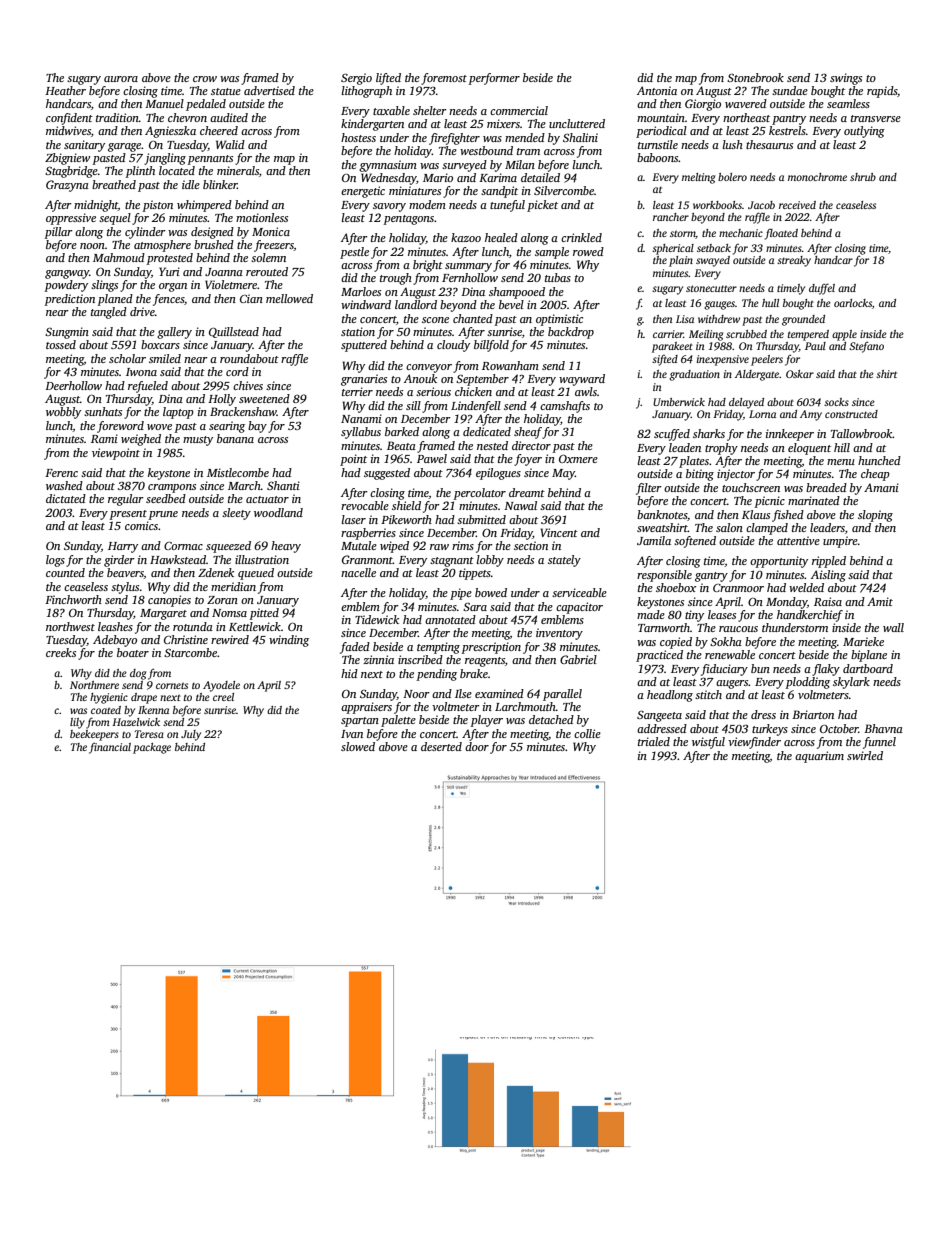 This document has height=1233, width=952. Describe the element at coordinates (794, 261) in the document. I see `streaky` at that location.
